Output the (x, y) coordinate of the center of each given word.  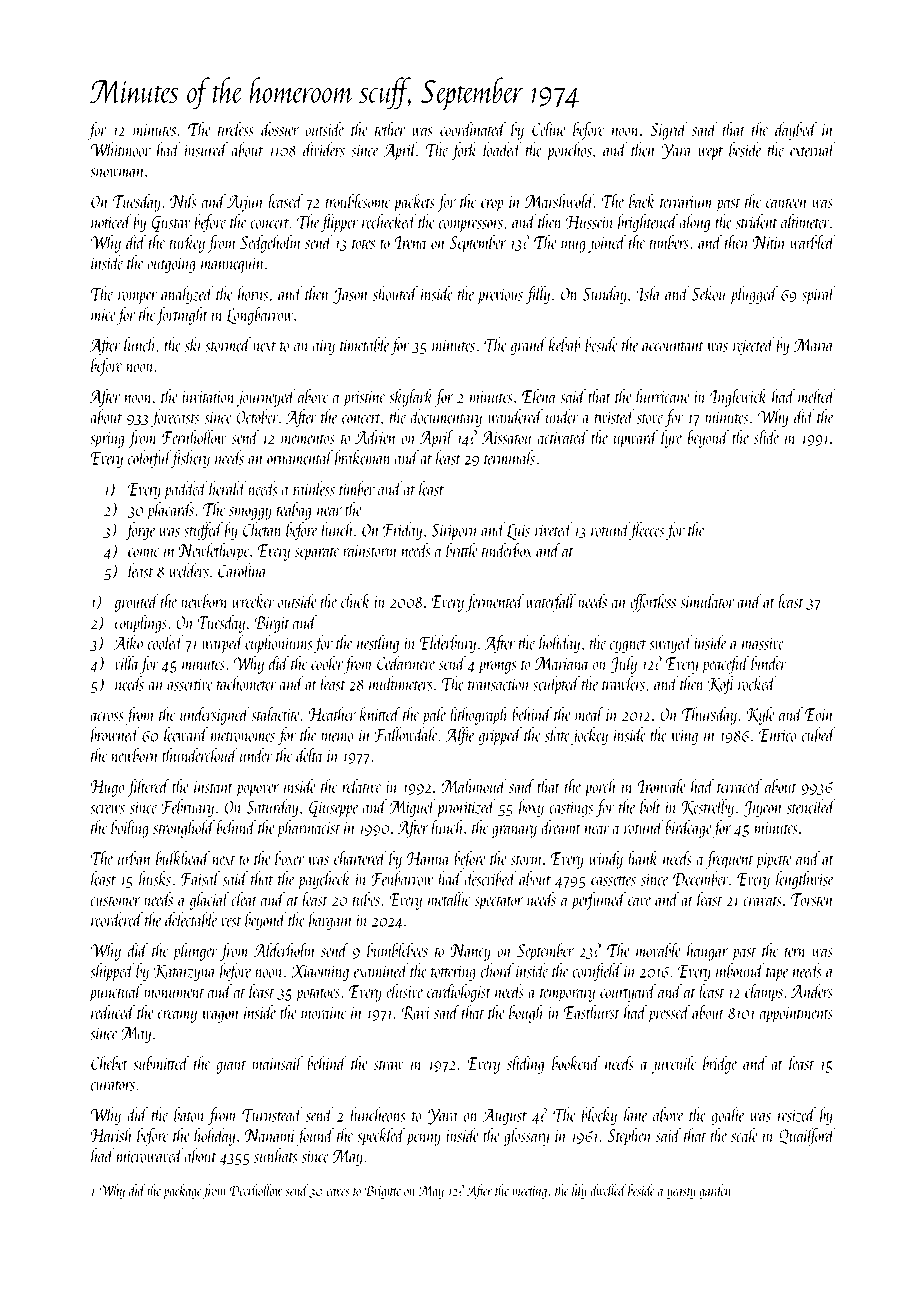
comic (143, 551)
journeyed (266, 398)
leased (285, 201)
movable (658, 949)
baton (189, 1114)
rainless (314, 488)
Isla (648, 293)
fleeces (647, 531)
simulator (707, 600)
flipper (339, 223)
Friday (402, 531)
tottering (453, 973)
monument (174, 993)
